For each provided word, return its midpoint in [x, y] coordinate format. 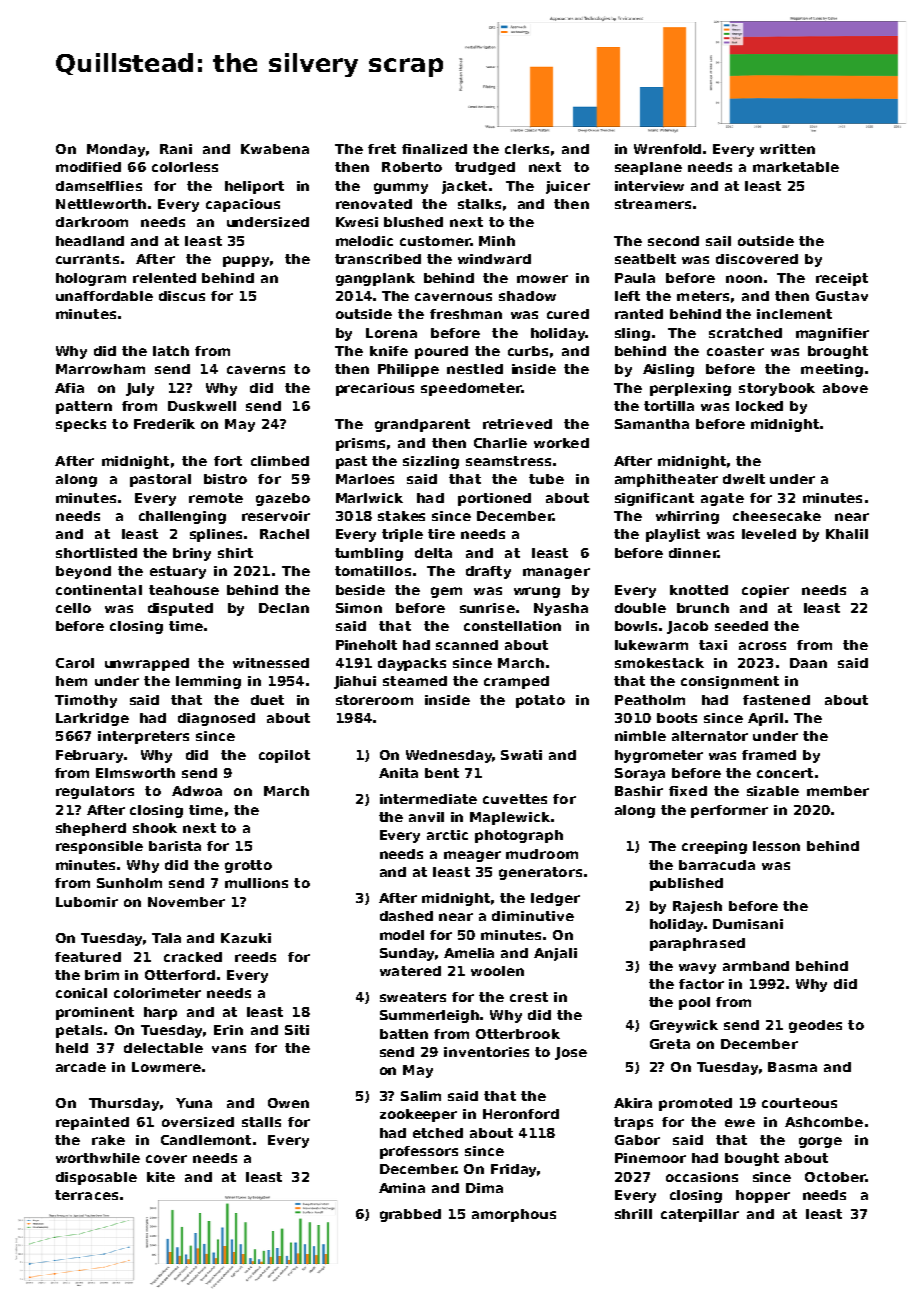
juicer [568, 187]
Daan [808, 663]
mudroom [542, 854]
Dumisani [748, 924]
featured [88, 957]
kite [161, 1177]
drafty [488, 572]
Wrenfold [667, 149]
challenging [182, 517]
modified [88, 167]
